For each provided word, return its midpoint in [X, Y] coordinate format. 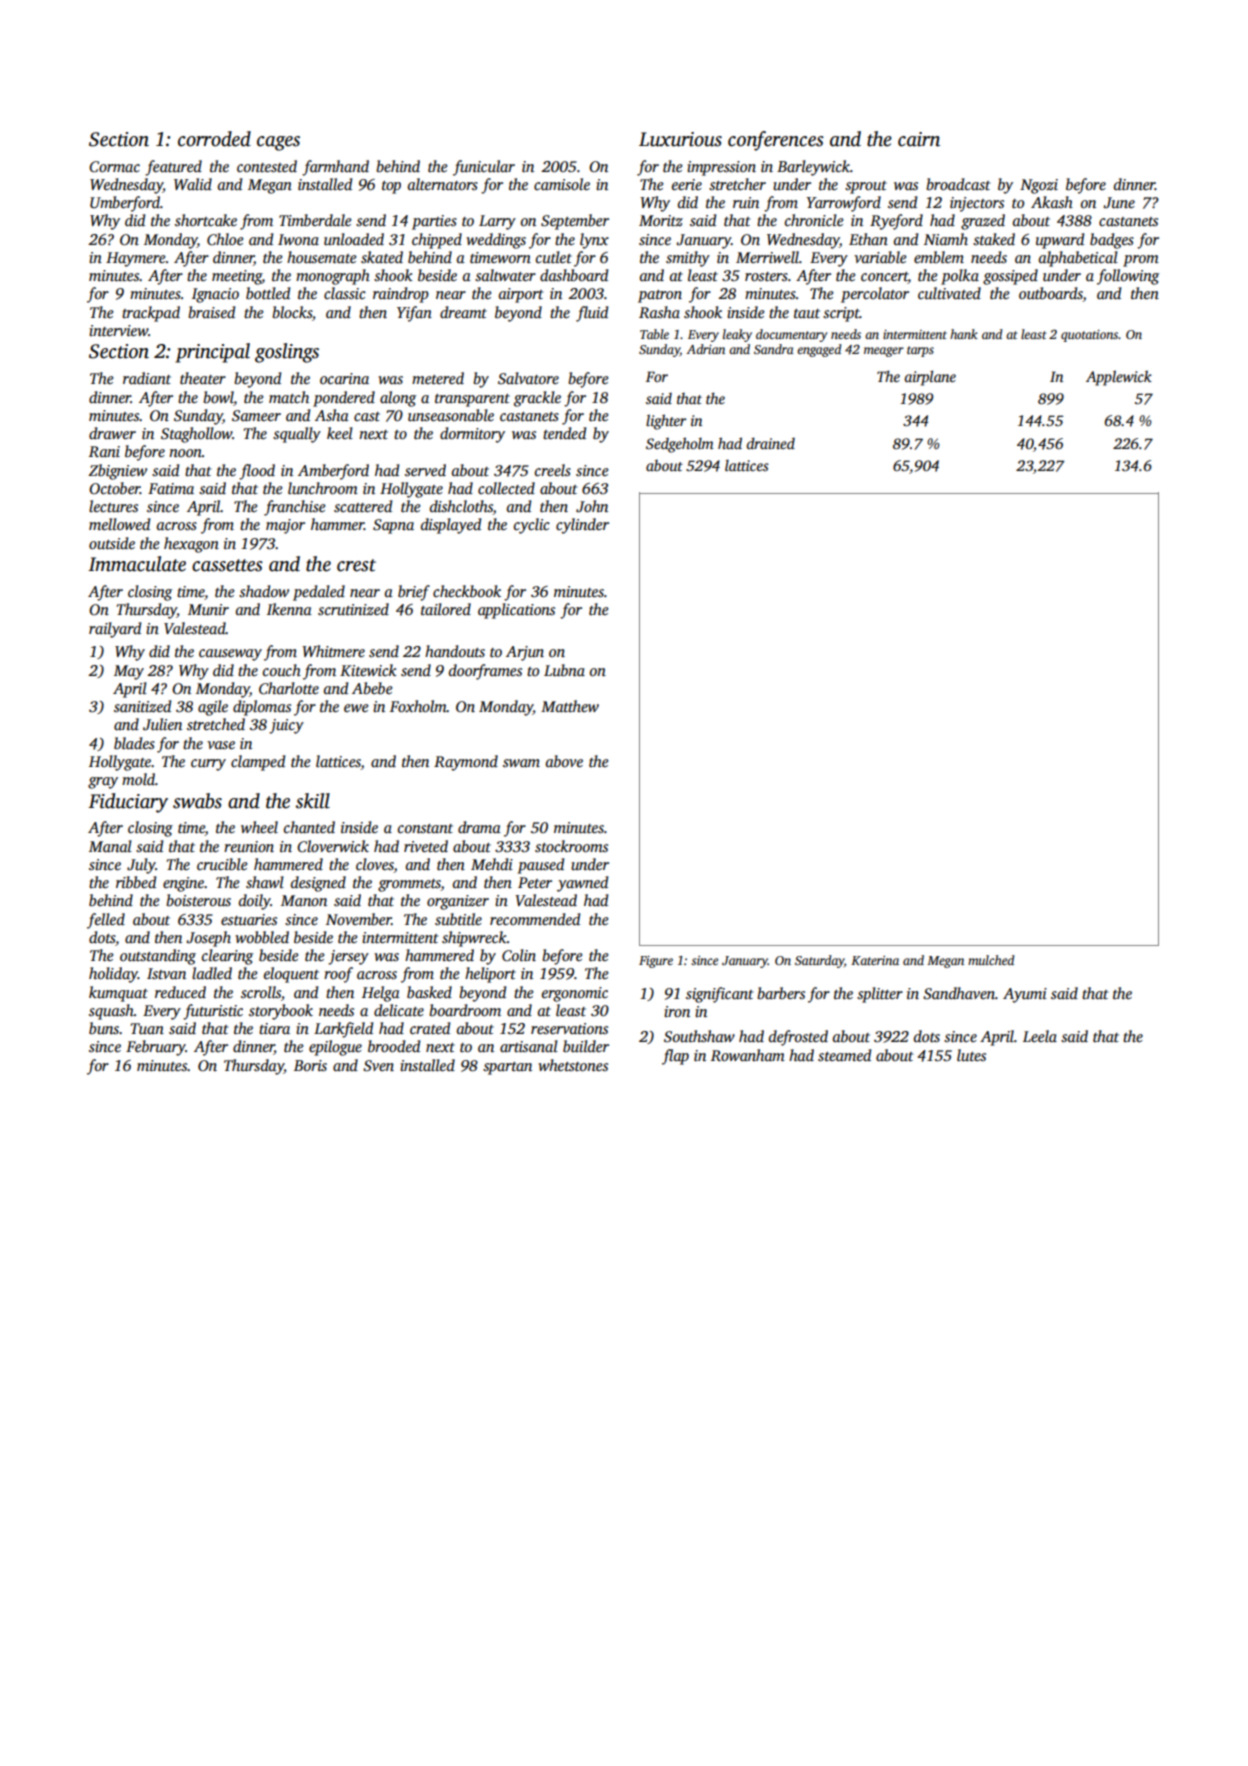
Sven [378, 1066]
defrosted [798, 1038]
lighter [666, 422]
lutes [971, 1055]
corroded [214, 139]
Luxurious [680, 139]
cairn [919, 139]
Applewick [1119, 378]
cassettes [227, 565]
